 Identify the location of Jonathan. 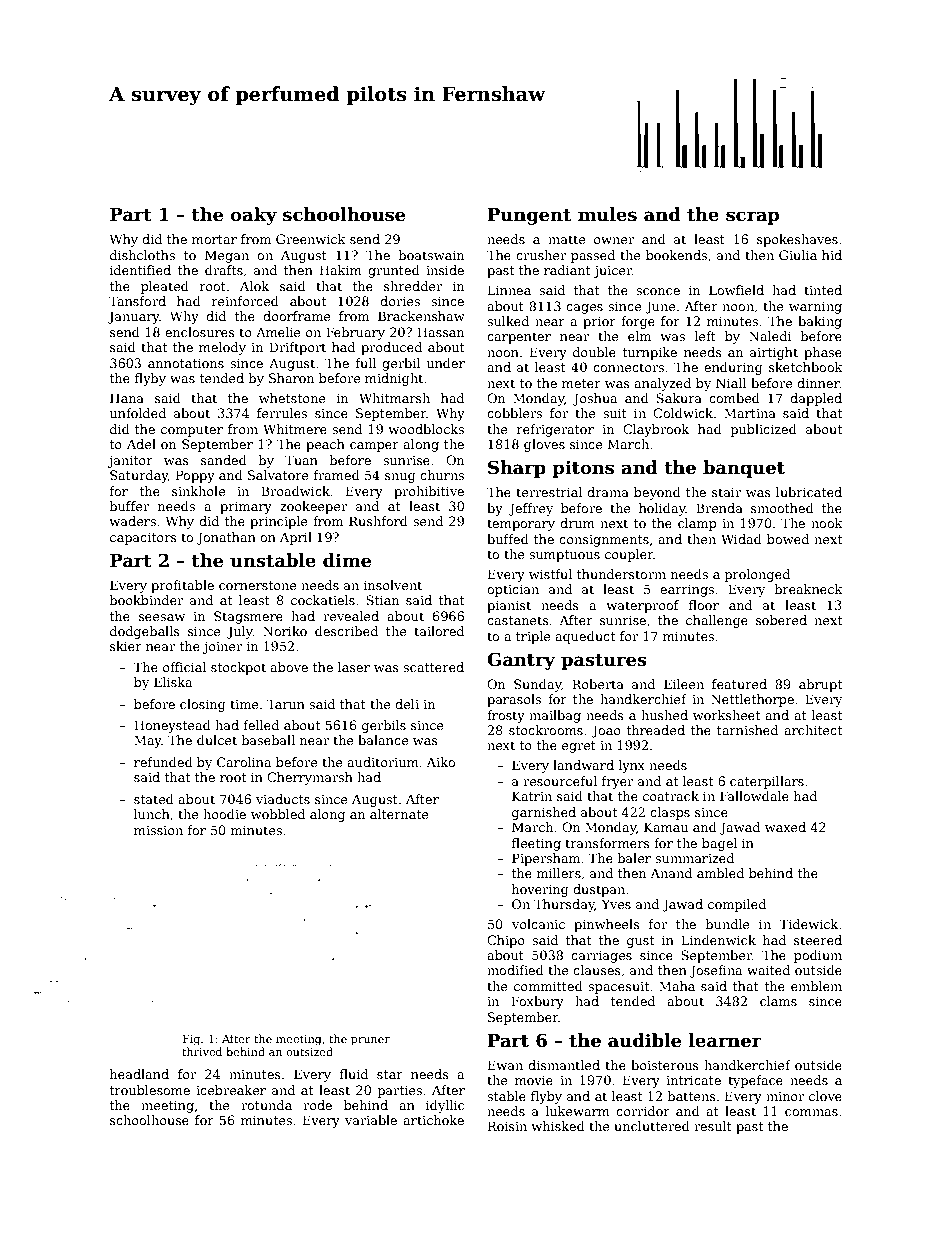
(226, 538).
